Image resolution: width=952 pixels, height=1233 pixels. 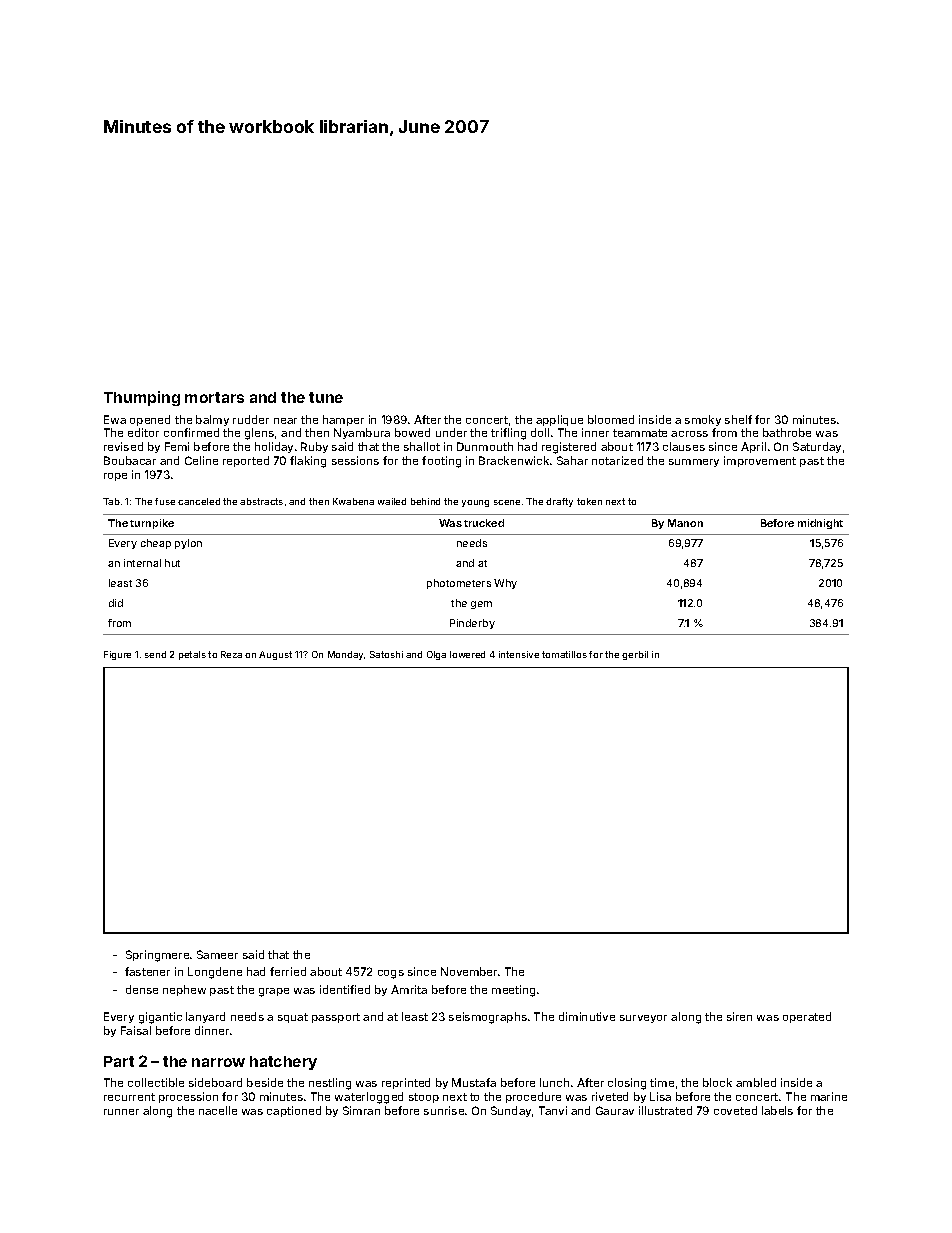 What do you see at coordinates (738, 419) in the page?
I see `shelf` at bounding box center [738, 419].
